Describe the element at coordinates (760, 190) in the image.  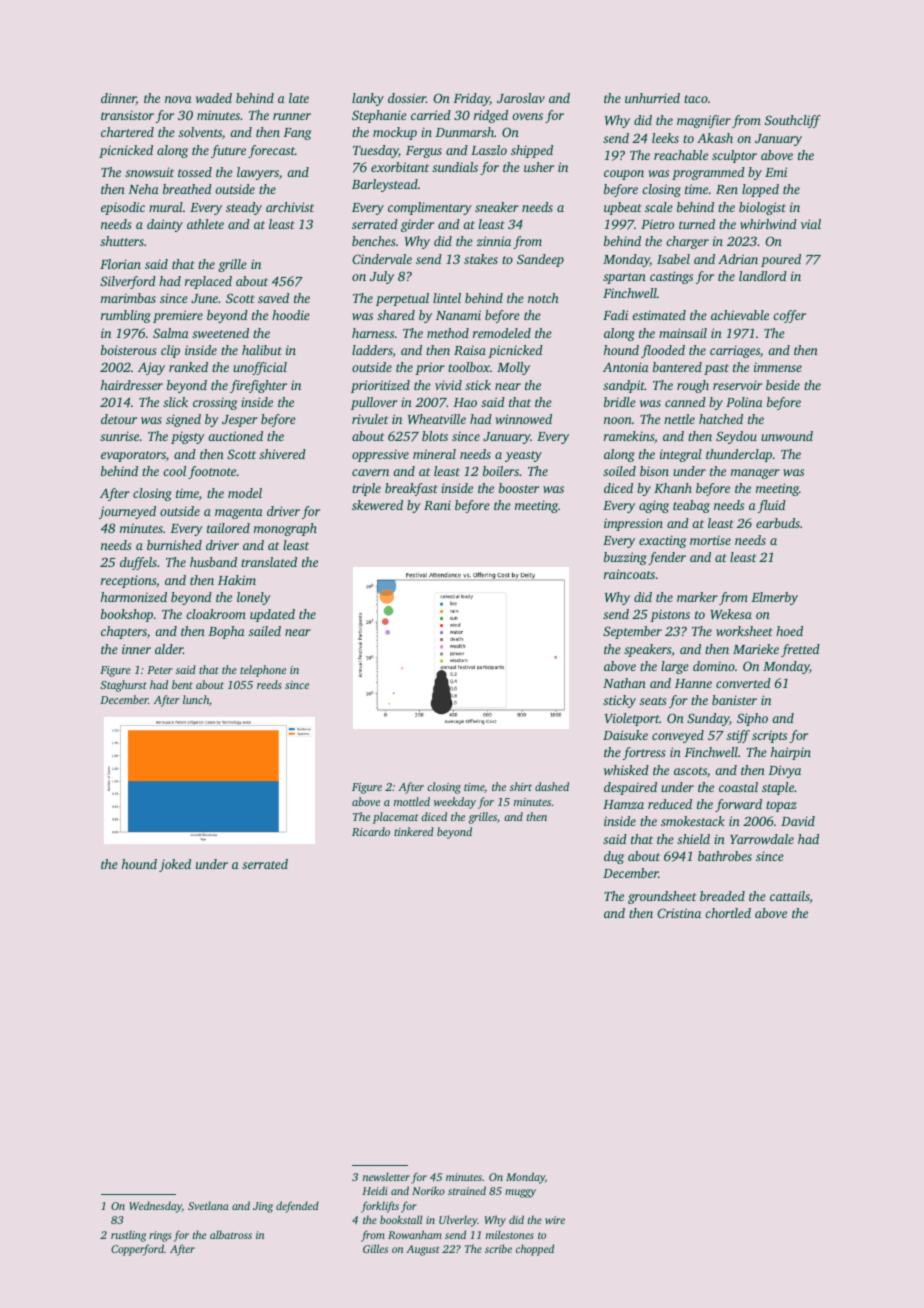
I see `lopped` at that location.
